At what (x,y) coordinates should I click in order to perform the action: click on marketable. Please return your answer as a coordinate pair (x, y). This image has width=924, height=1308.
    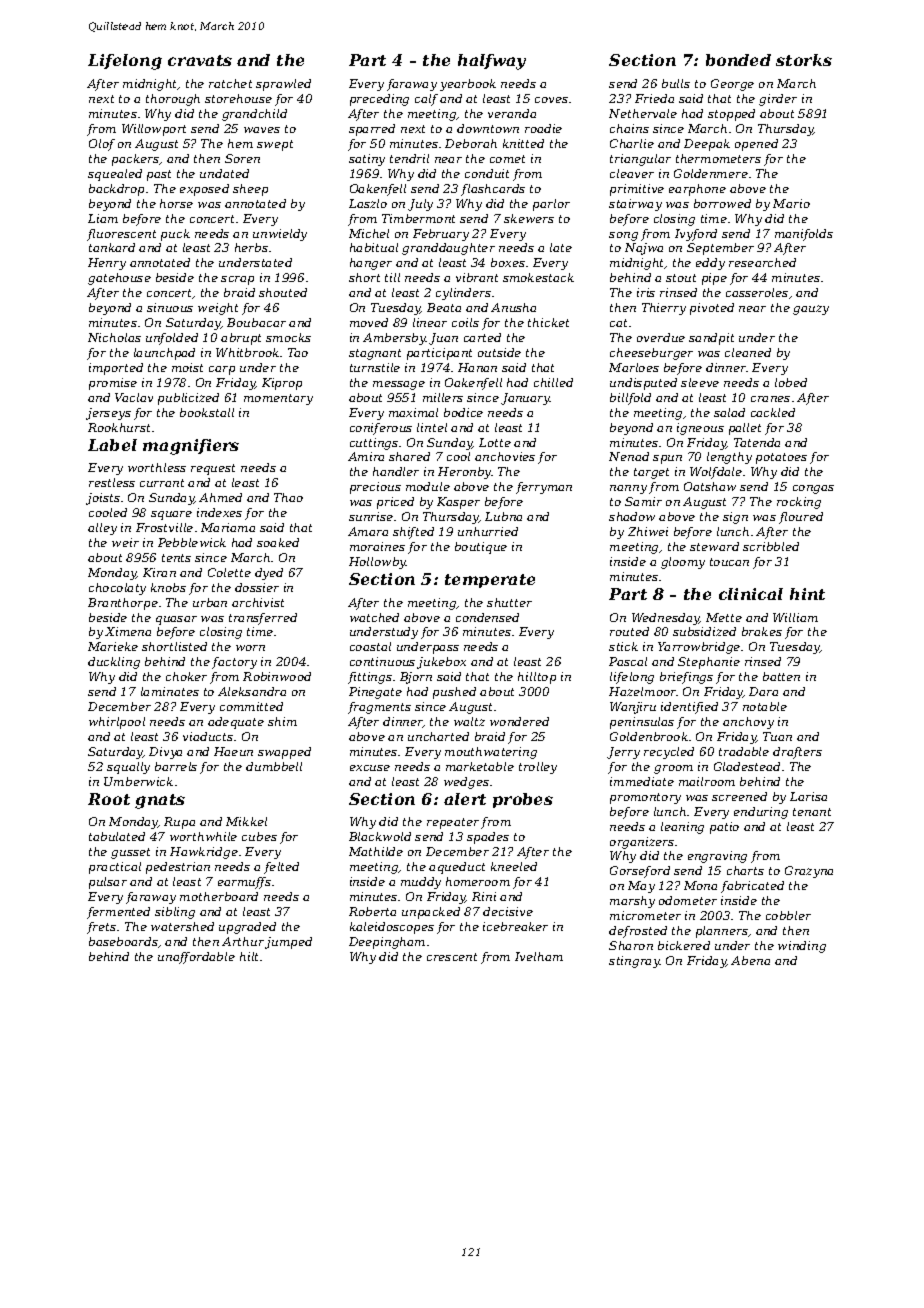
    Looking at the image, I should click on (480, 766).
